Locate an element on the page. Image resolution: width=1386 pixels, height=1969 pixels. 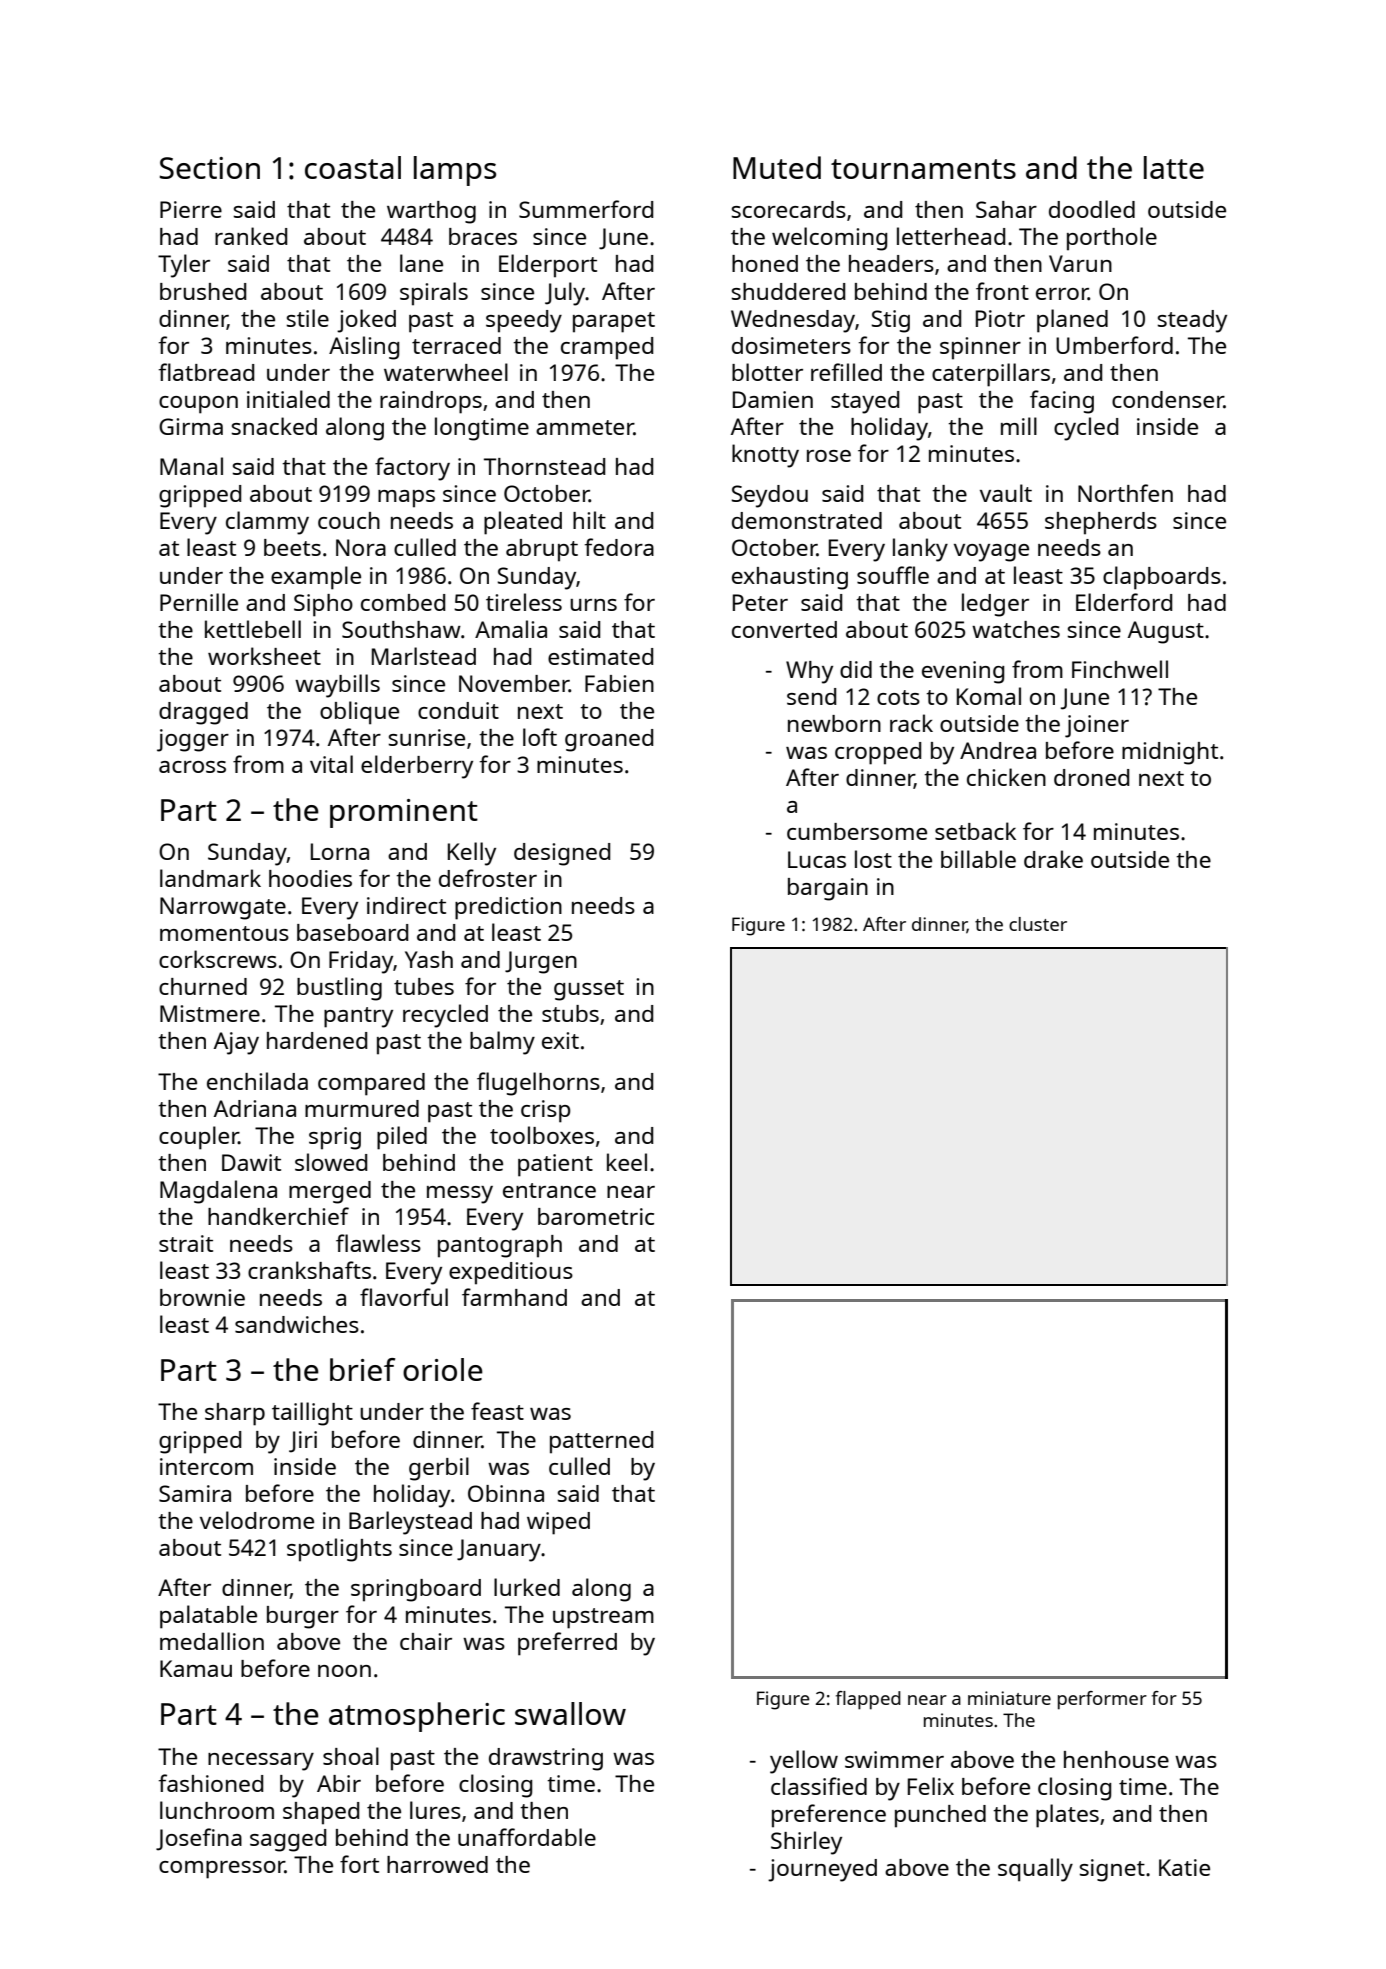
coupon is located at coordinates (198, 405).
